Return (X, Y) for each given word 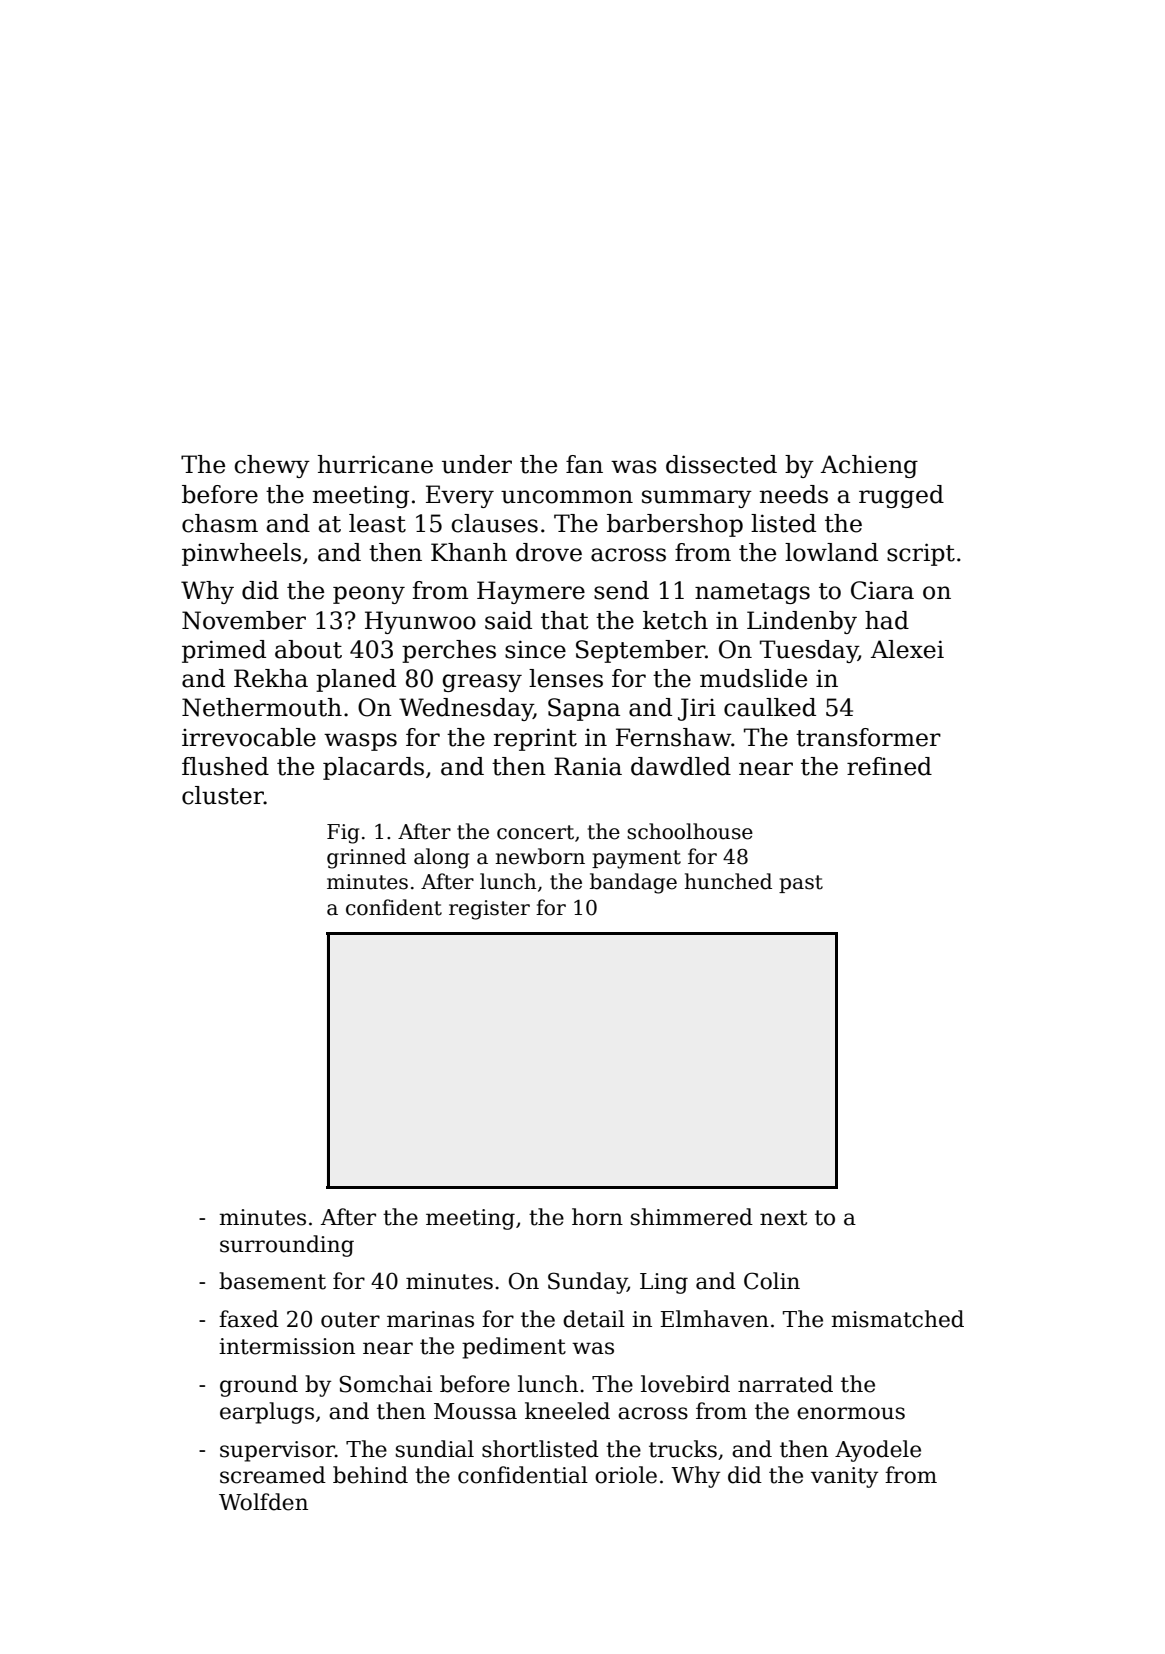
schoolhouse (690, 831)
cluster (223, 795)
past (801, 884)
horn (597, 1217)
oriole (626, 1475)
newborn (540, 856)
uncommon (567, 497)
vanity (844, 1477)
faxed (249, 1319)
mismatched (898, 1319)
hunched (728, 881)
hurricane (375, 464)
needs (794, 494)
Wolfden (263, 1502)
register (489, 910)
